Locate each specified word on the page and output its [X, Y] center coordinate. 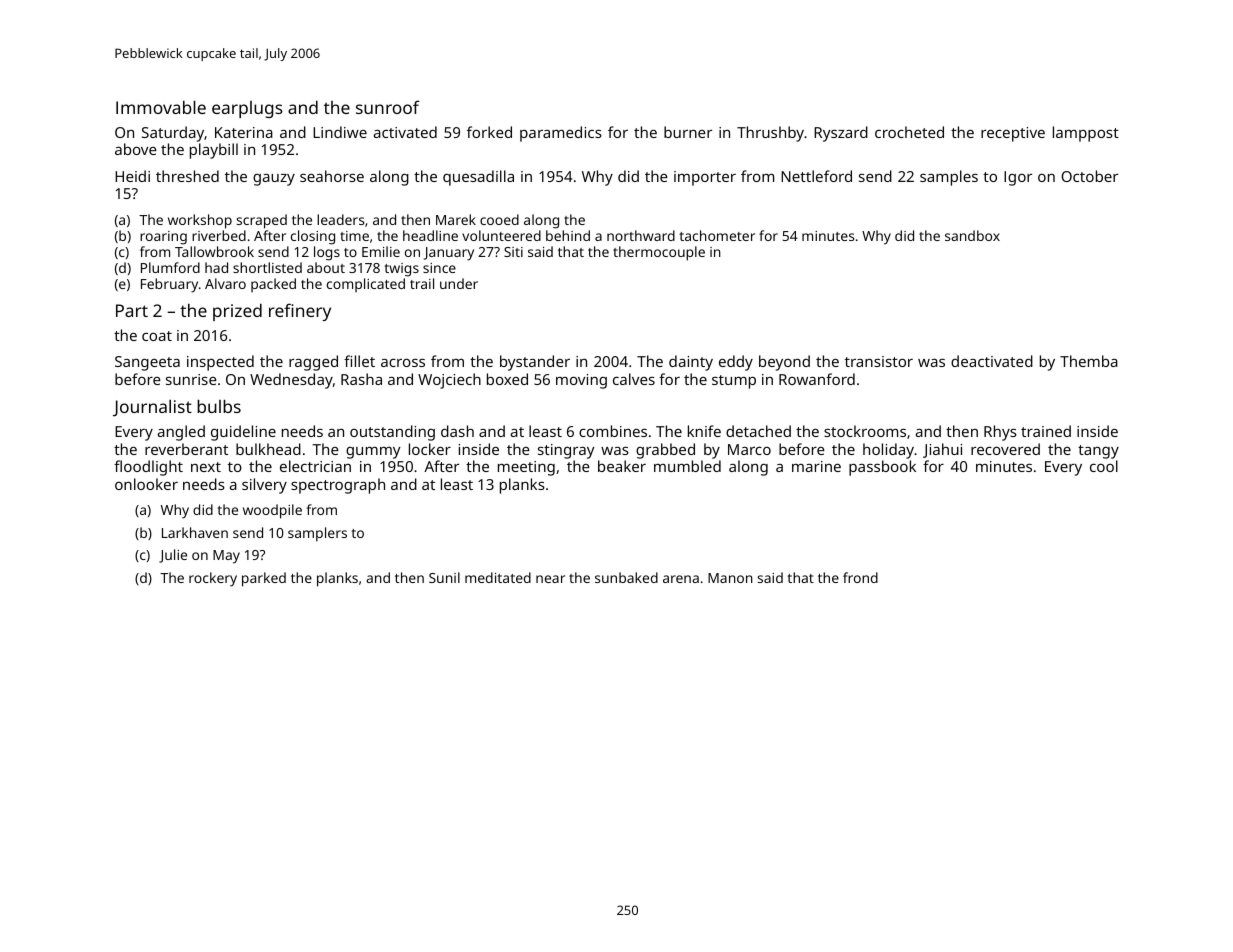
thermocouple [659, 253]
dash [457, 431]
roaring [163, 238]
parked [264, 579]
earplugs [247, 109]
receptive [1013, 134]
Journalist [152, 408]
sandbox [972, 235]
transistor [879, 361]
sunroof [388, 107]
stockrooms [865, 431]
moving [581, 381]
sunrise [191, 379]
